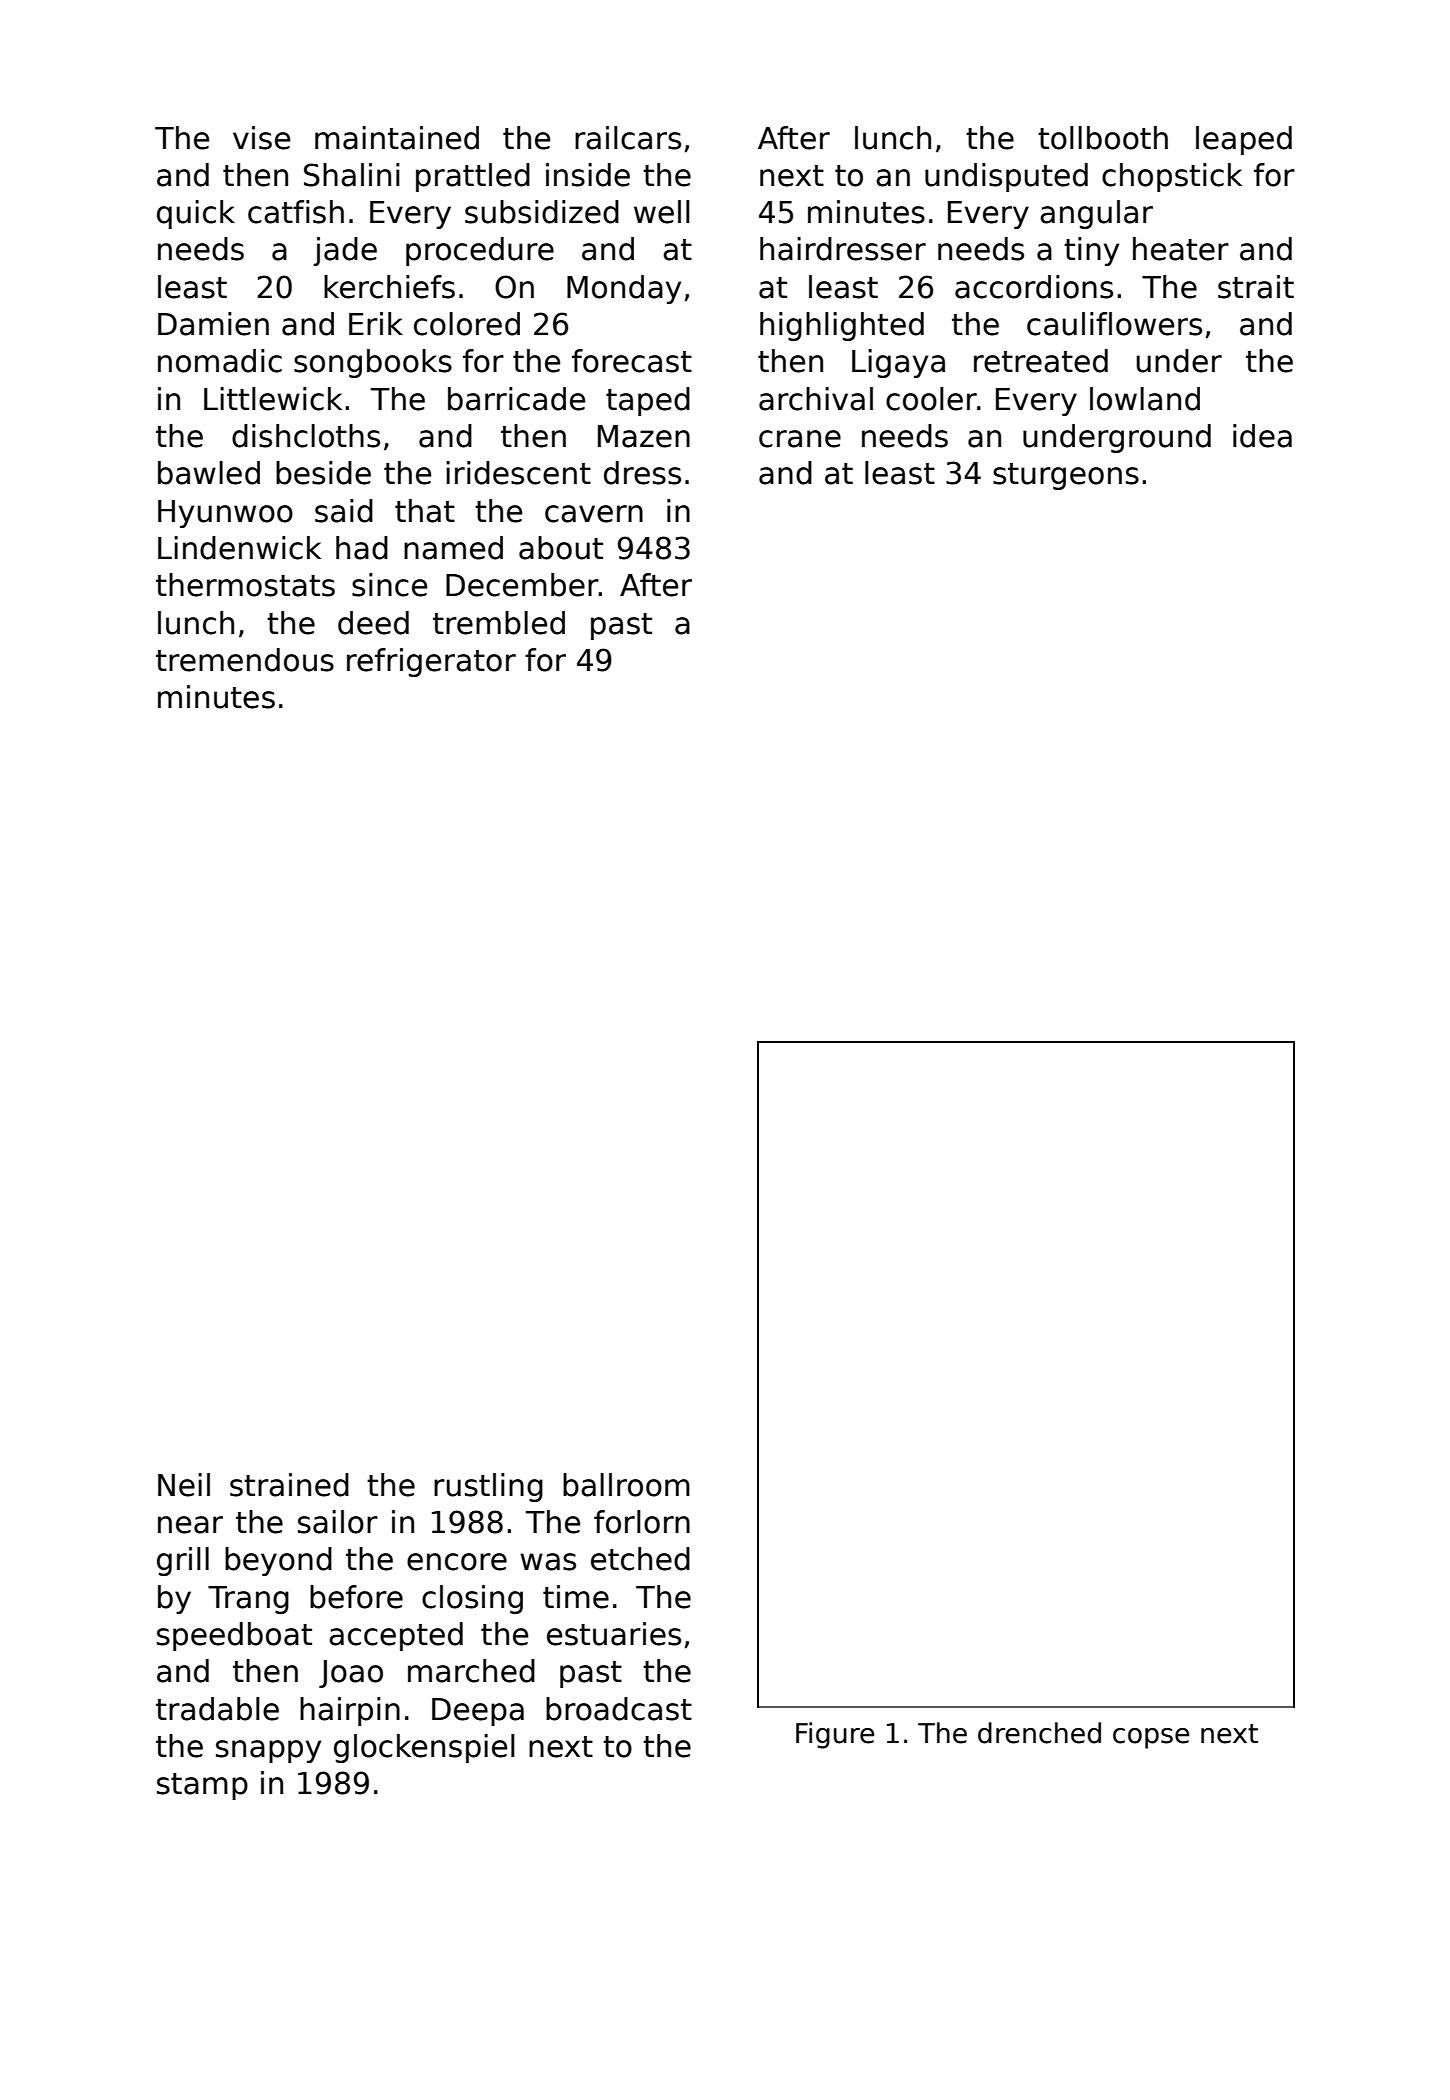 Image resolution: width=1450 pixels, height=2100 pixels. Describe the element at coordinates (1244, 140) in the screenshot. I see `leaped` at that location.
